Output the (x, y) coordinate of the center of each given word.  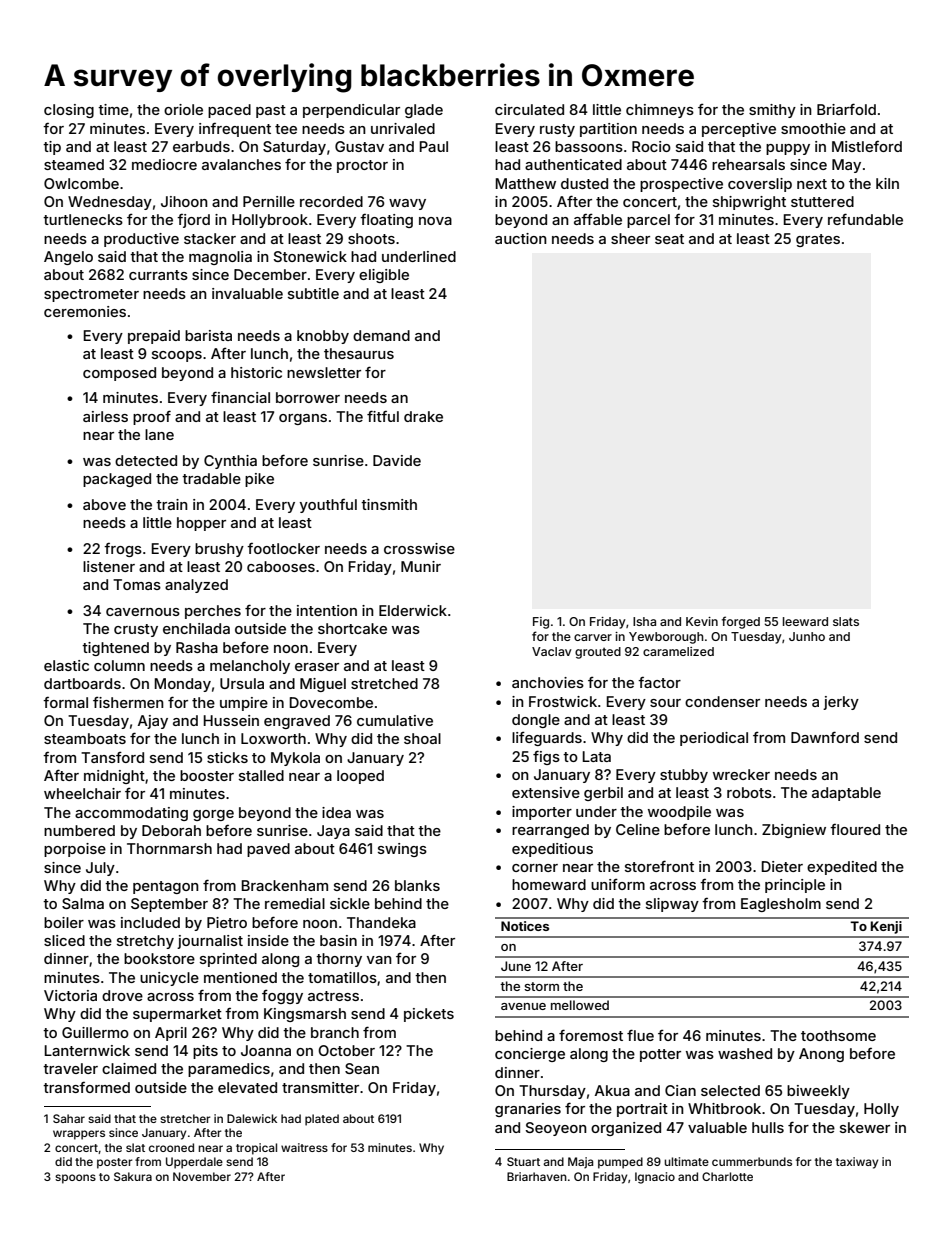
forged (741, 622)
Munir (421, 566)
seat (669, 239)
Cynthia (230, 462)
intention (327, 610)
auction (521, 238)
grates (818, 240)
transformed (86, 1087)
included (150, 922)
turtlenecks (83, 219)
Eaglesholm (781, 905)
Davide (397, 460)
